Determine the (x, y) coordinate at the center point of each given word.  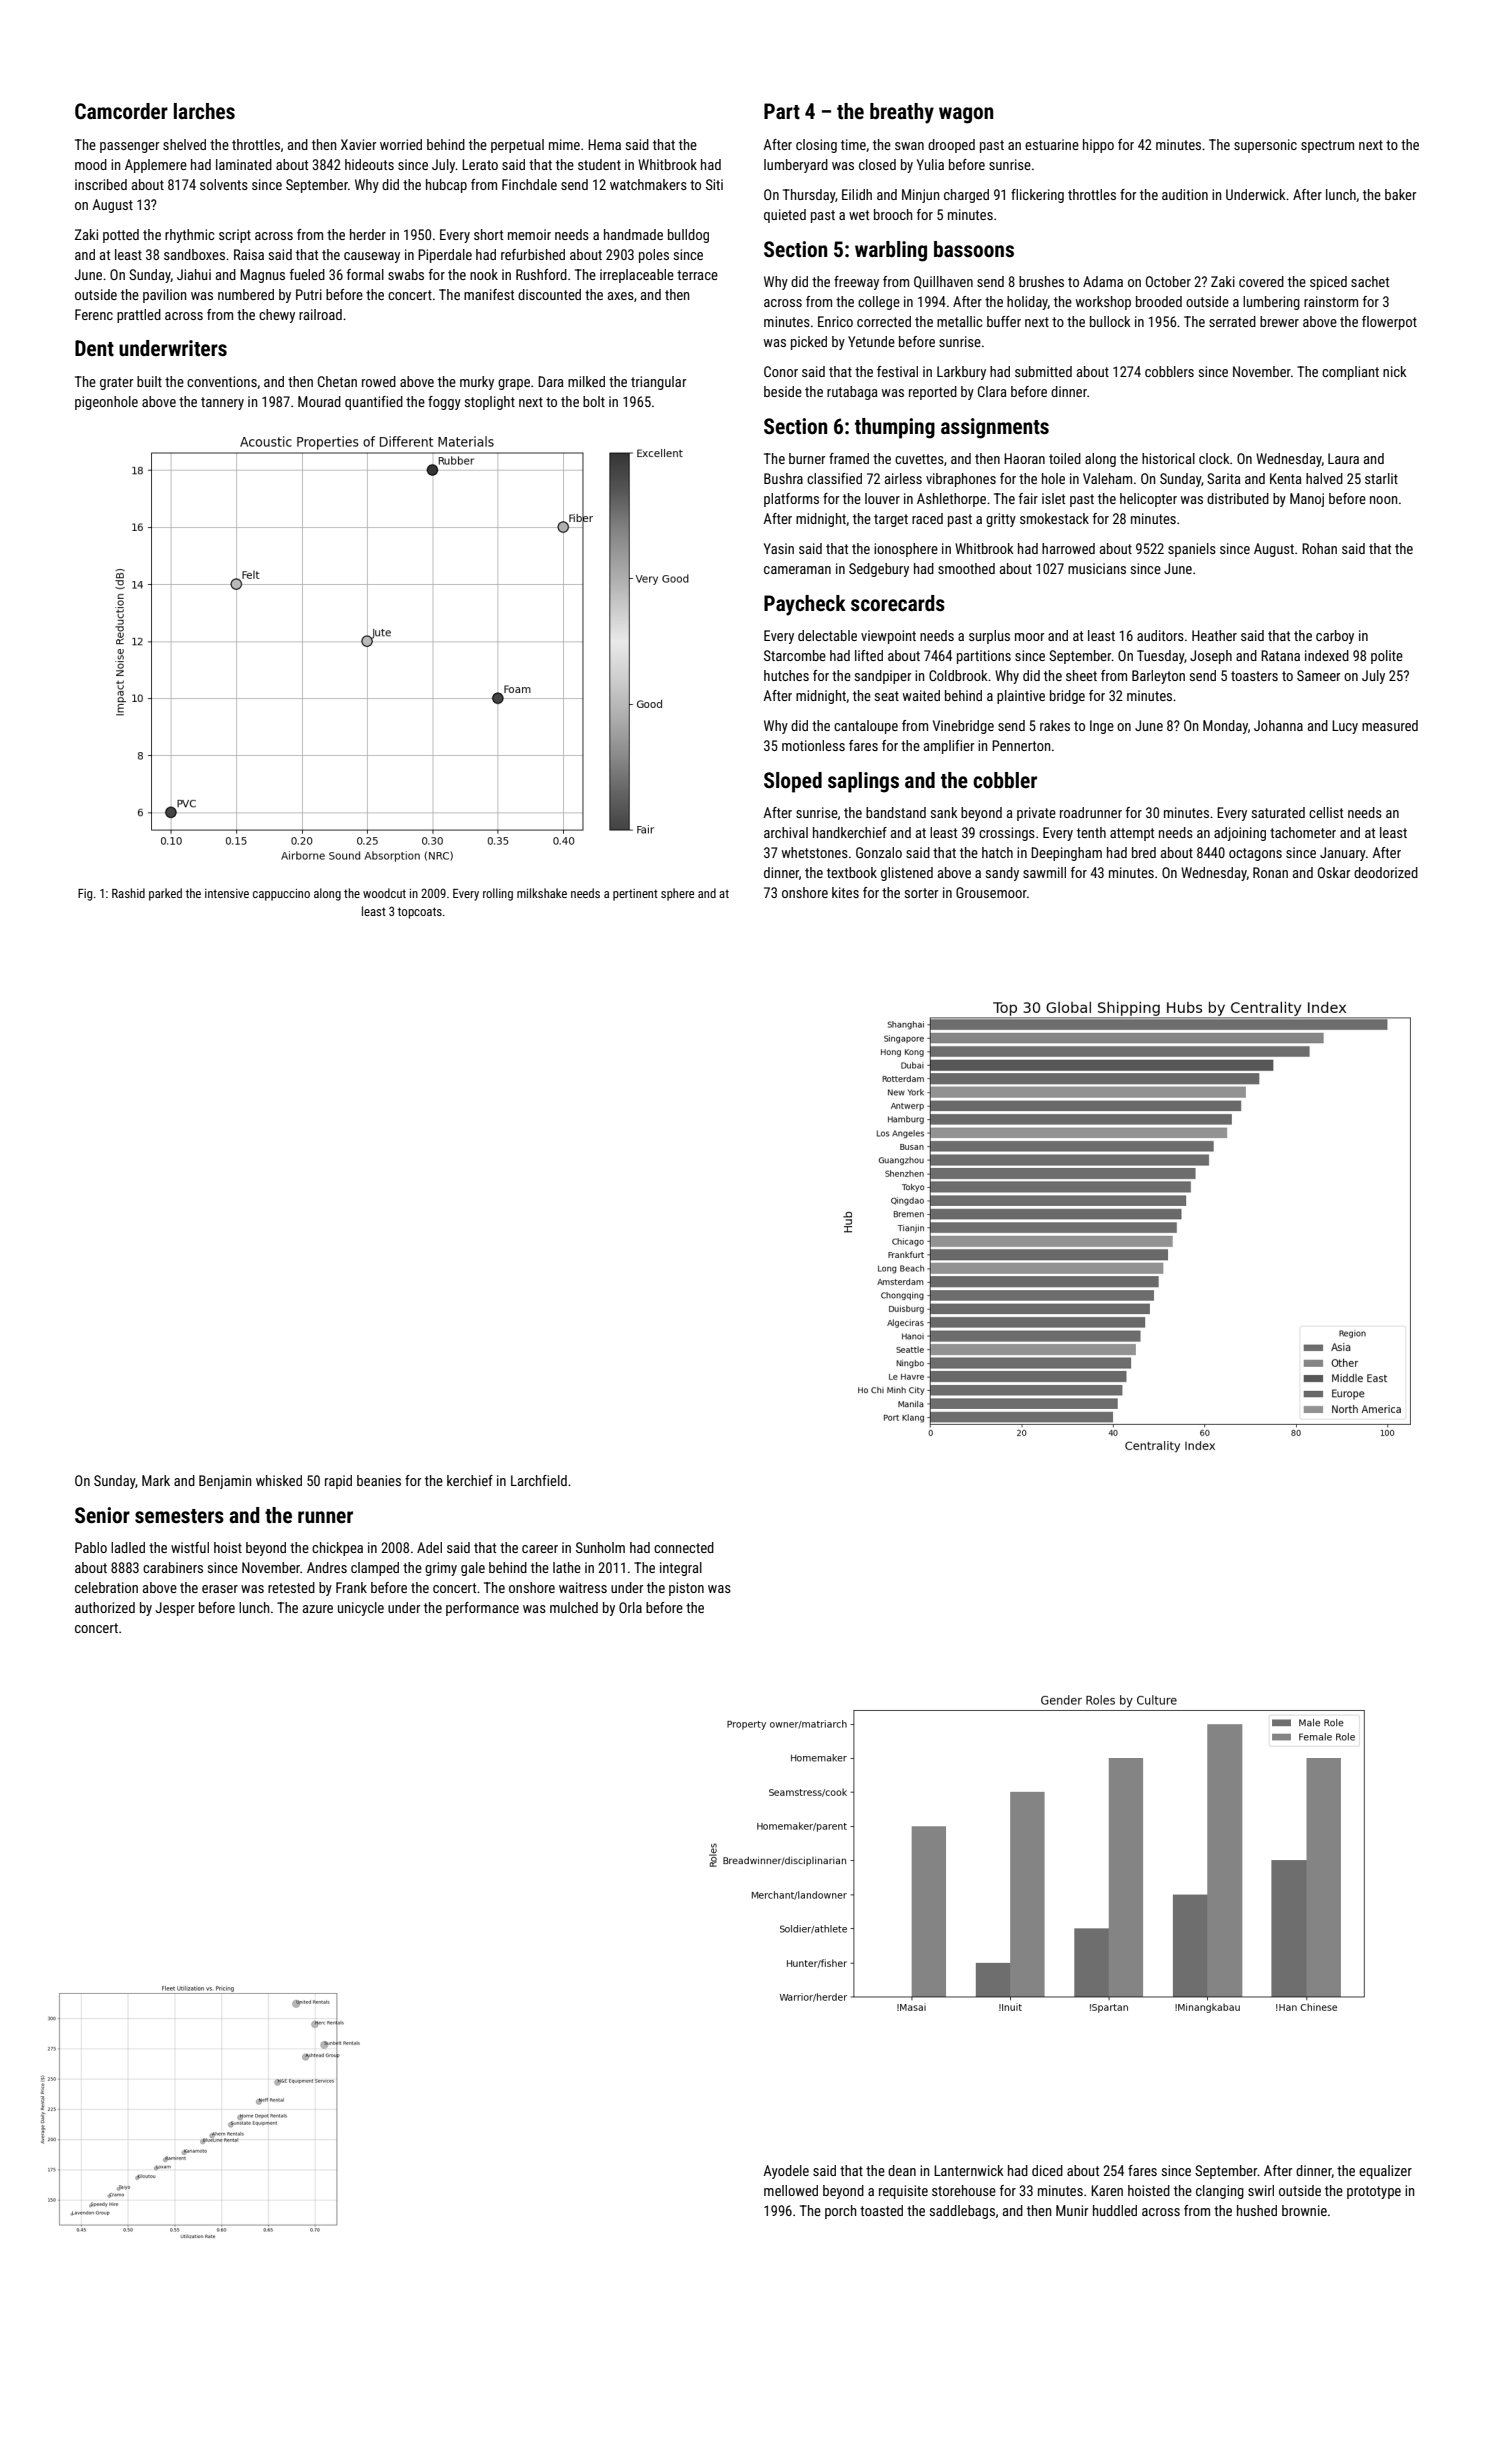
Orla (630, 1607)
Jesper (175, 1609)
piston (686, 1589)
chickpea (337, 1549)
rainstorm (1331, 301)
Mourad (319, 401)
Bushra (783, 478)
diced (1047, 2170)
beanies (379, 1480)
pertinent (635, 895)
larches (204, 111)
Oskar (1334, 872)
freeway (856, 283)
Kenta (1286, 478)
